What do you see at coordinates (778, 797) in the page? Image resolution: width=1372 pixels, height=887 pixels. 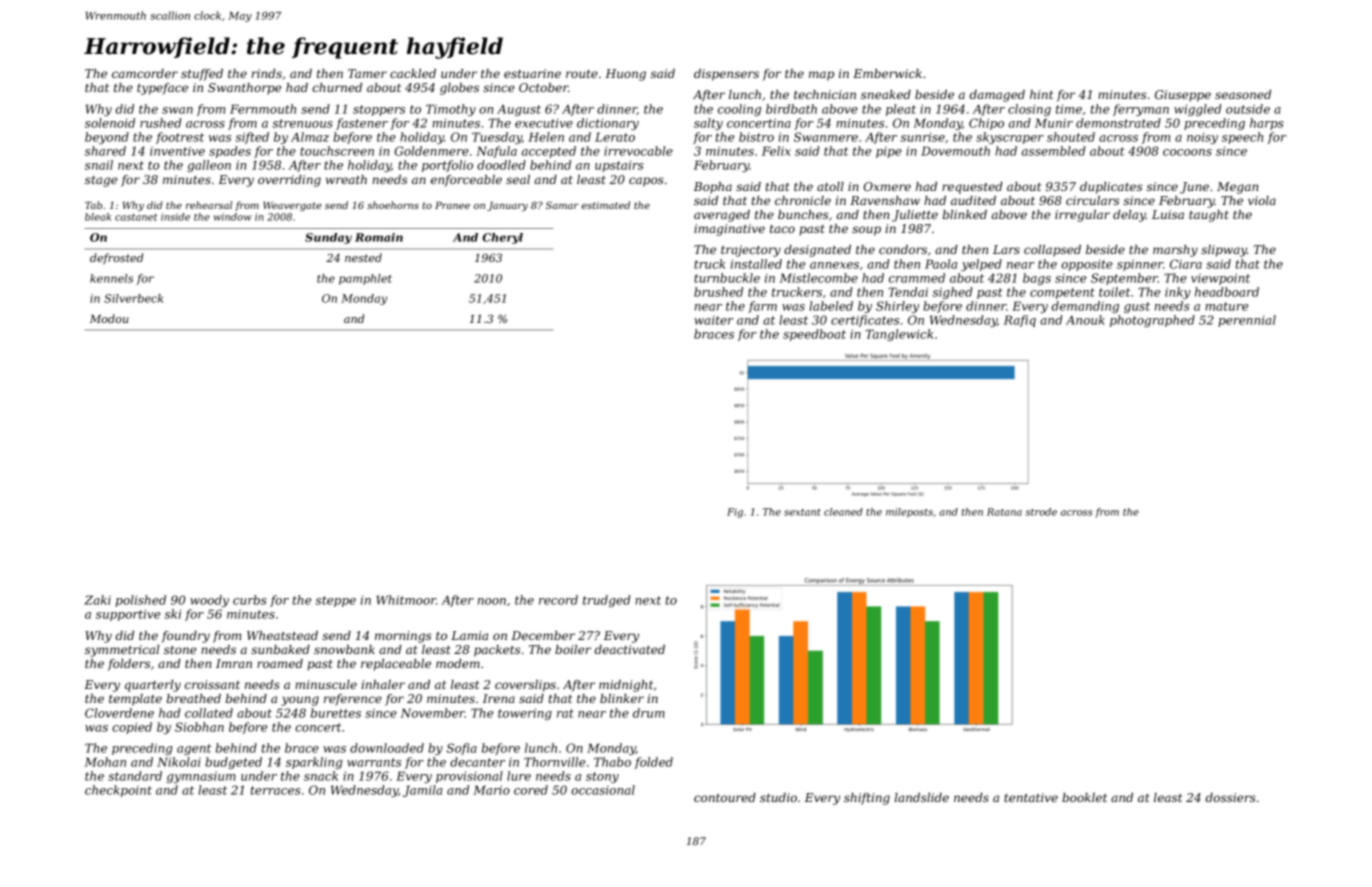 I see `studio` at bounding box center [778, 797].
